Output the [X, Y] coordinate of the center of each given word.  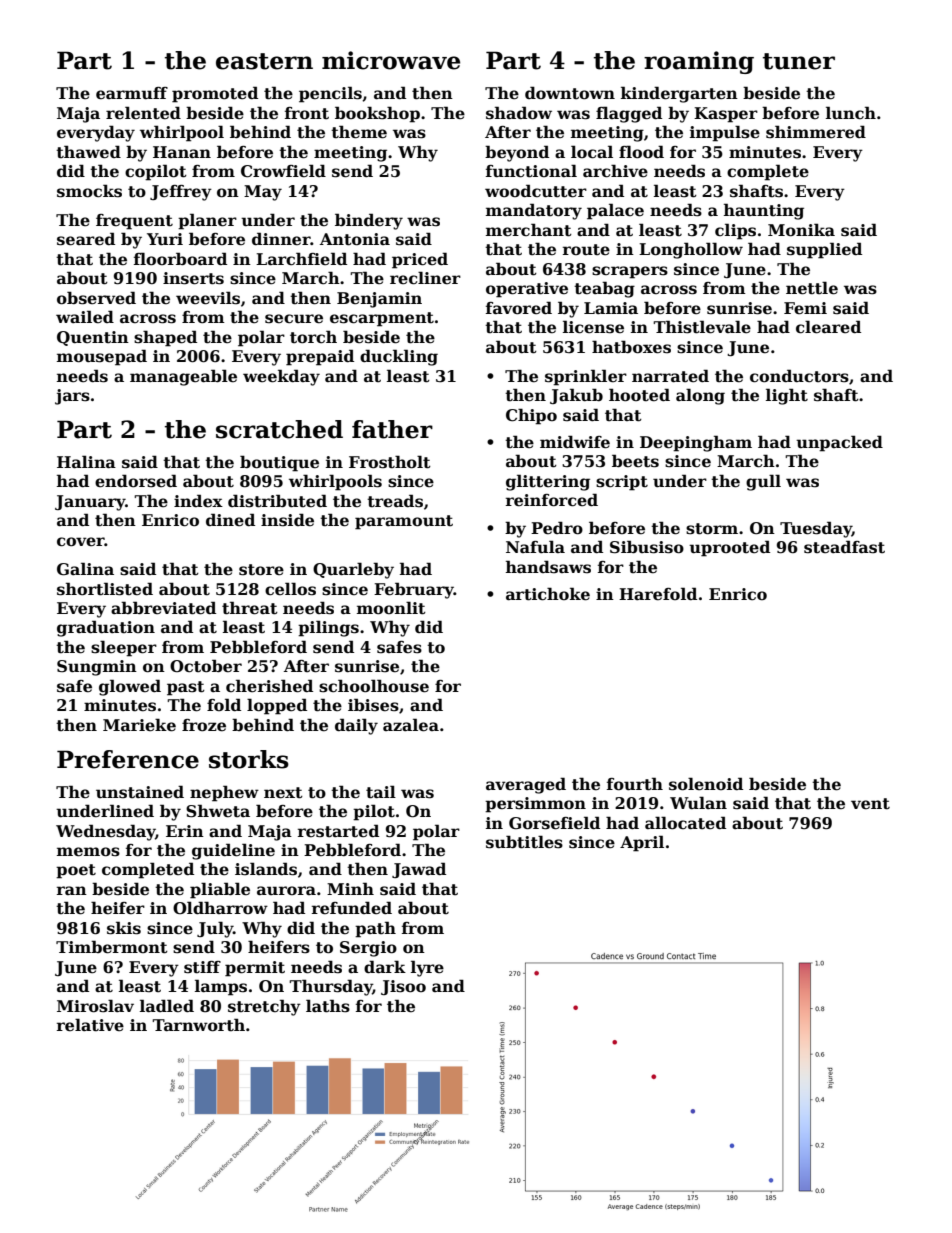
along [700, 396]
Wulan [698, 802]
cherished [269, 686]
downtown [570, 93]
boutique [279, 463]
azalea [411, 725]
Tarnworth [198, 1025]
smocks [89, 191]
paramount [404, 522]
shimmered [816, 132]
